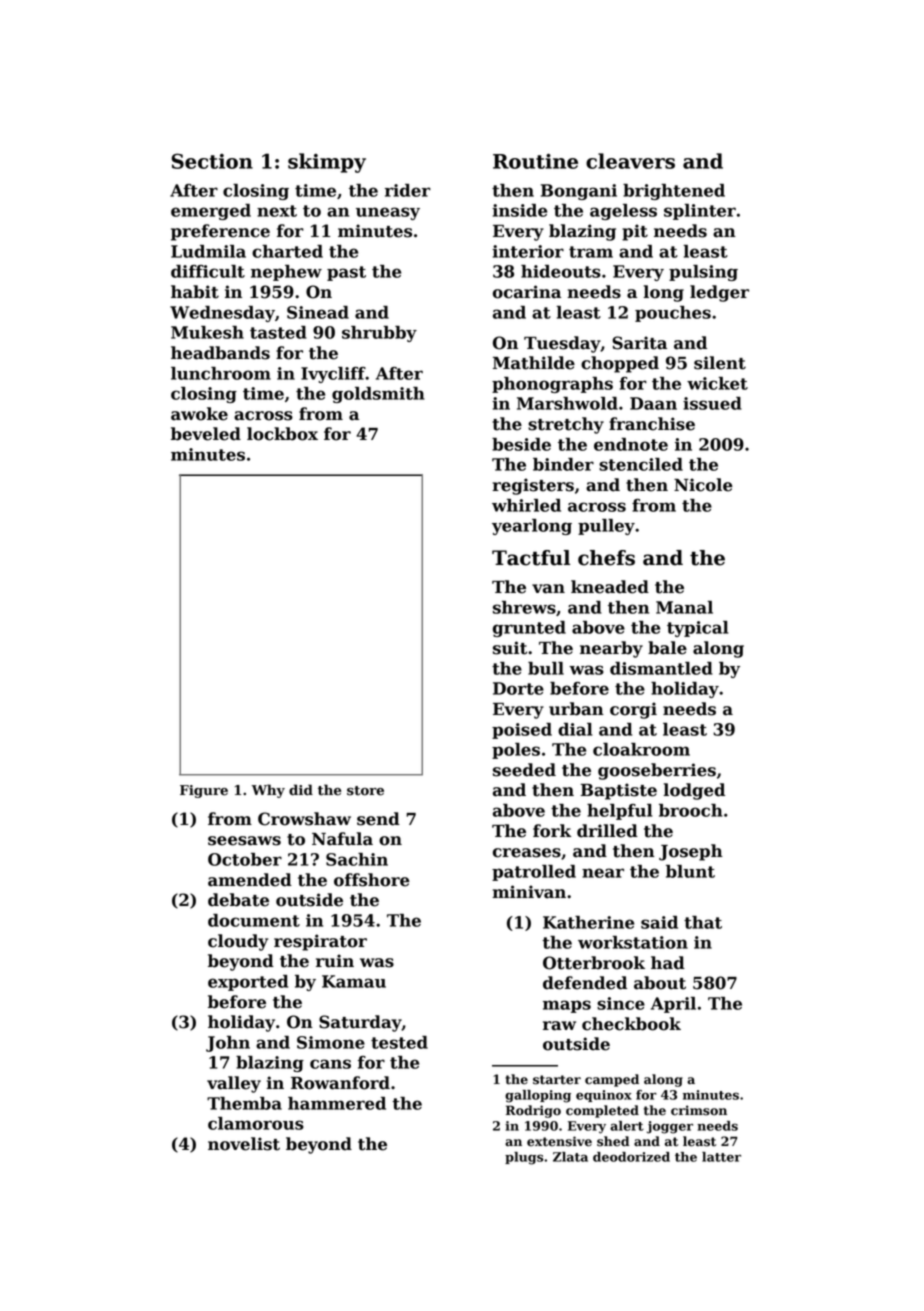 The height and width of the image is (1311, 924). What do you see at coordinates (378, 395) in the image?
I see `goldsmith` at bounding box center [378, 395].
